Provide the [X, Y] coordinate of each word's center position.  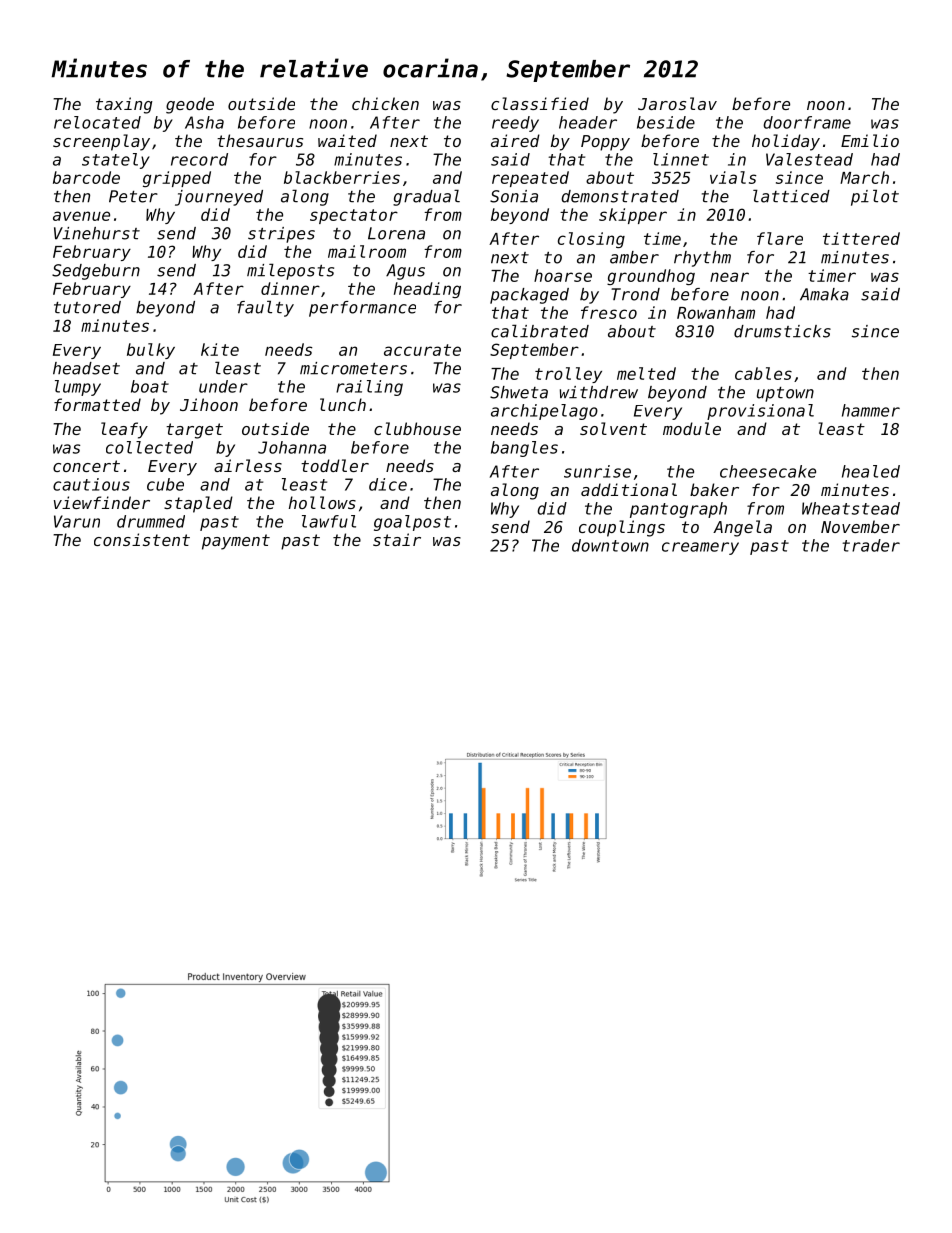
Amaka [824, 294]
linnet [681, 159]
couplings [622, 528]
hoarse [563, 275]
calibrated [540, 331]
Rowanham [716, 312]
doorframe [807, 122]
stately [116, 161]
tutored [87, 307]
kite [220, 349]
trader [871, 545]
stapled [198, 504]
